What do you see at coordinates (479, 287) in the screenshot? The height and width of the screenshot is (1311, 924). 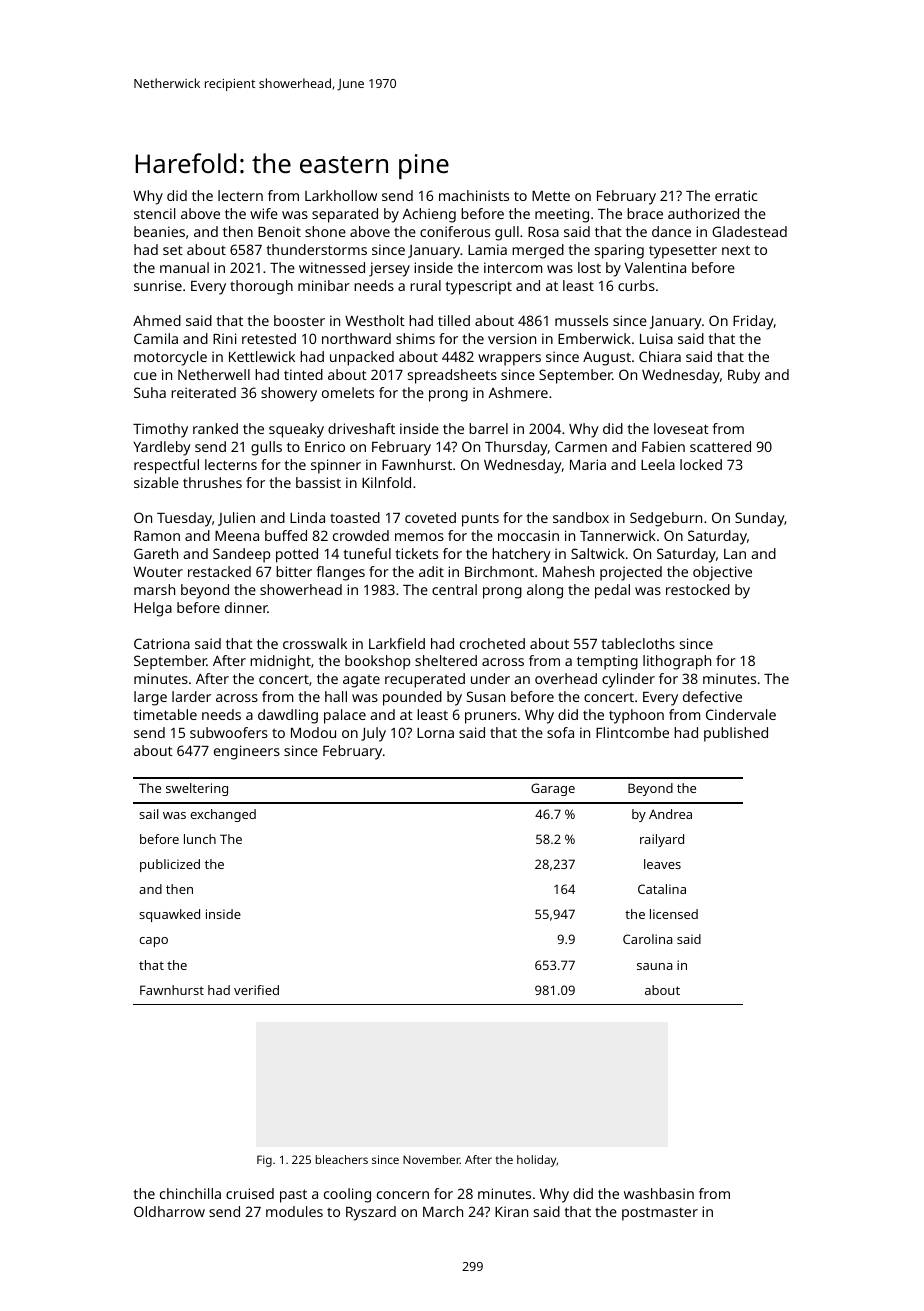 I see `typescript` at bounding box center [479, 287].
